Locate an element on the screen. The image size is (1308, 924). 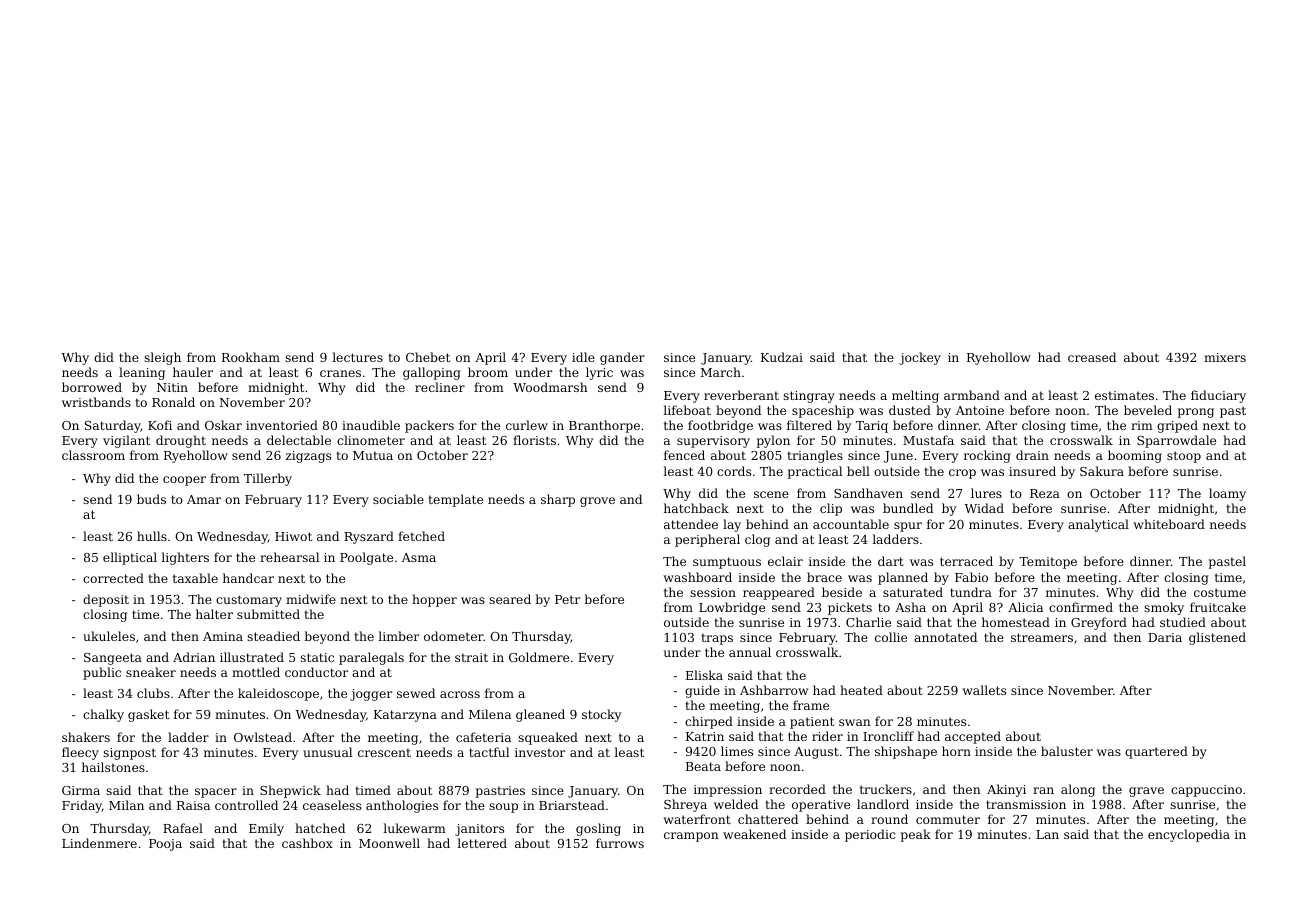
loamy is located at coordinates (1227, 494).
